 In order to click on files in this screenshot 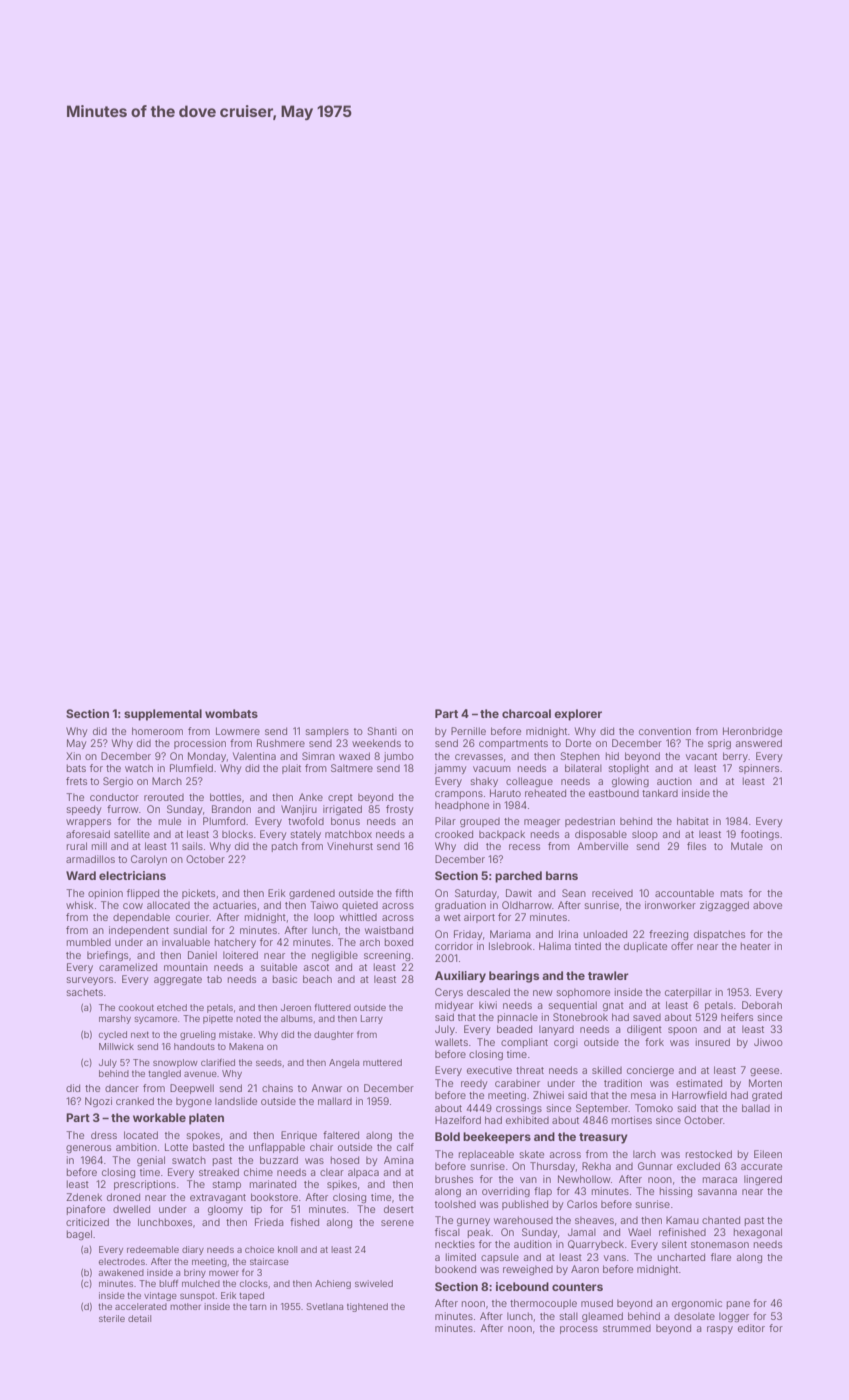, I will do `click(696, 846)`.
